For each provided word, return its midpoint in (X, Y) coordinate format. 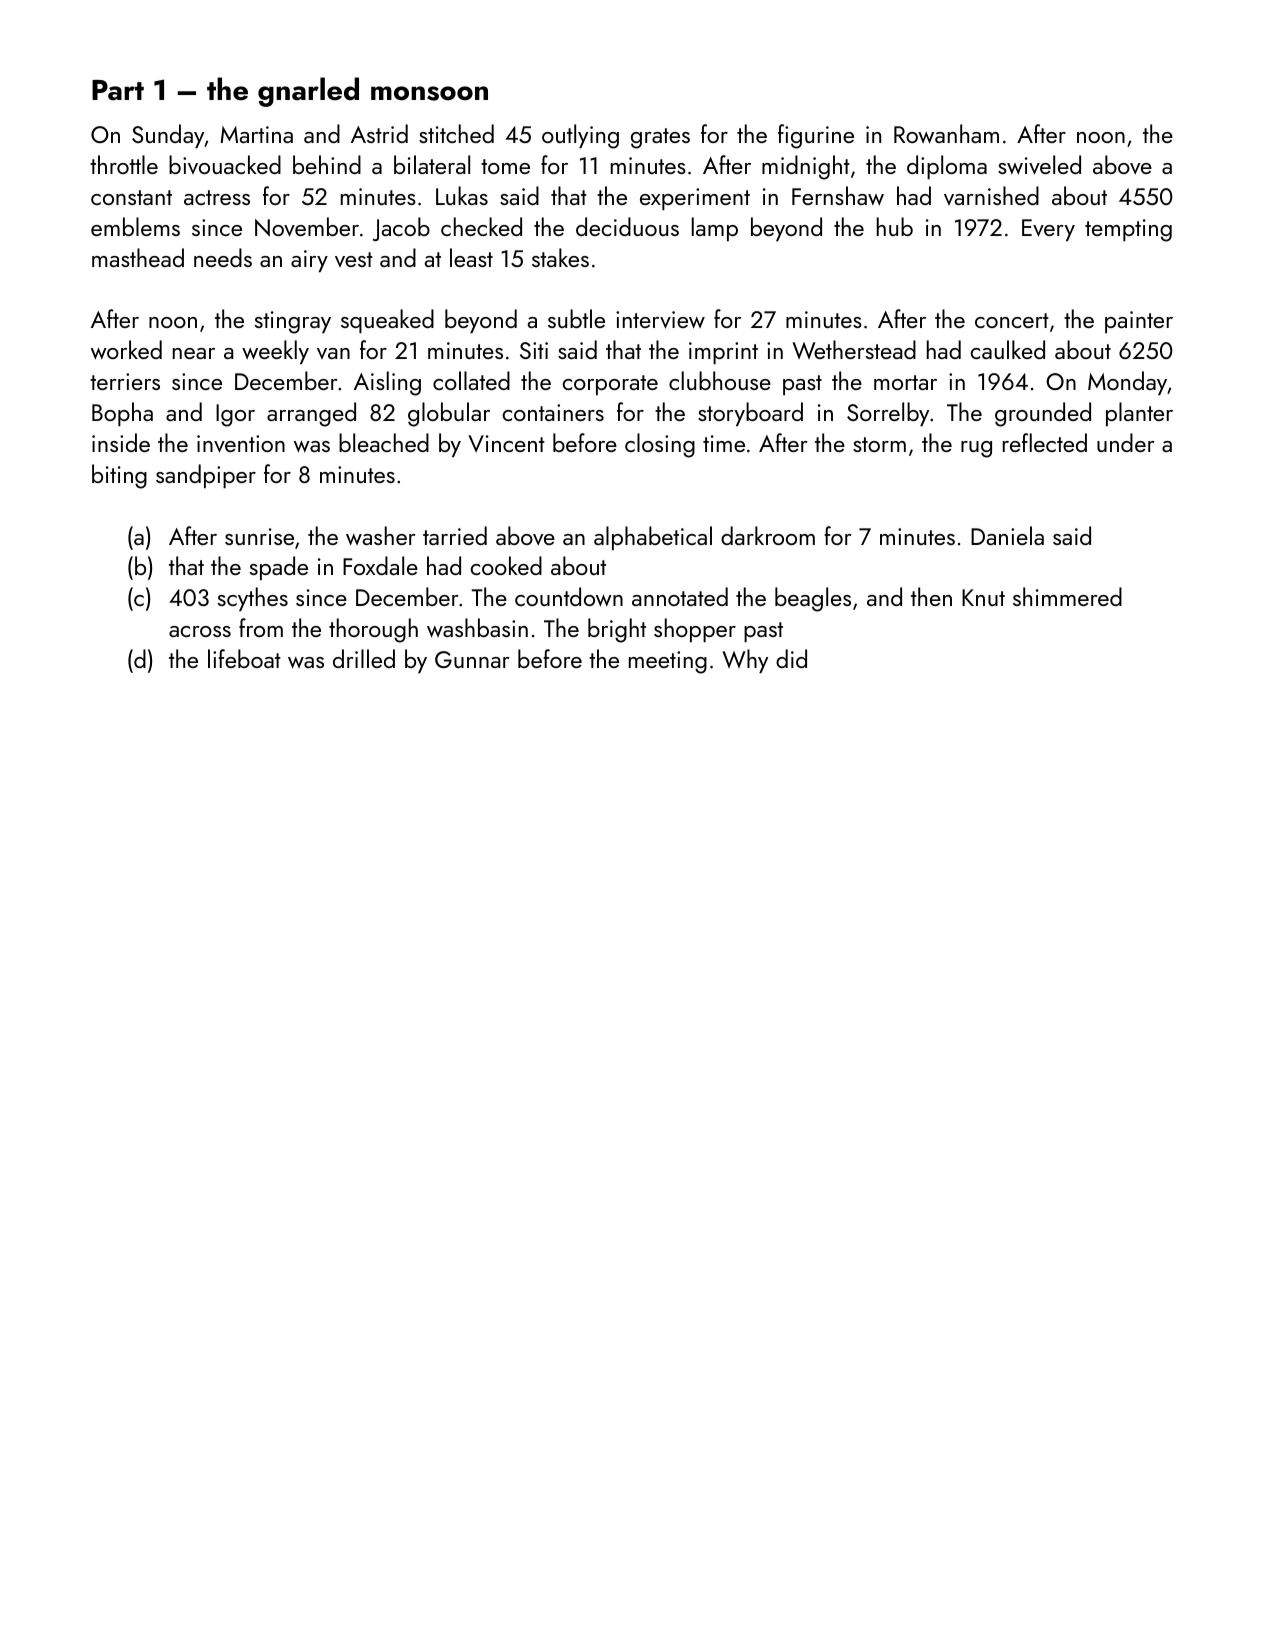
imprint (723, 353)
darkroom (768, 535)
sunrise (259, 536)
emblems (135, 226)
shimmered (1067, 596)
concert (1012, 320)
